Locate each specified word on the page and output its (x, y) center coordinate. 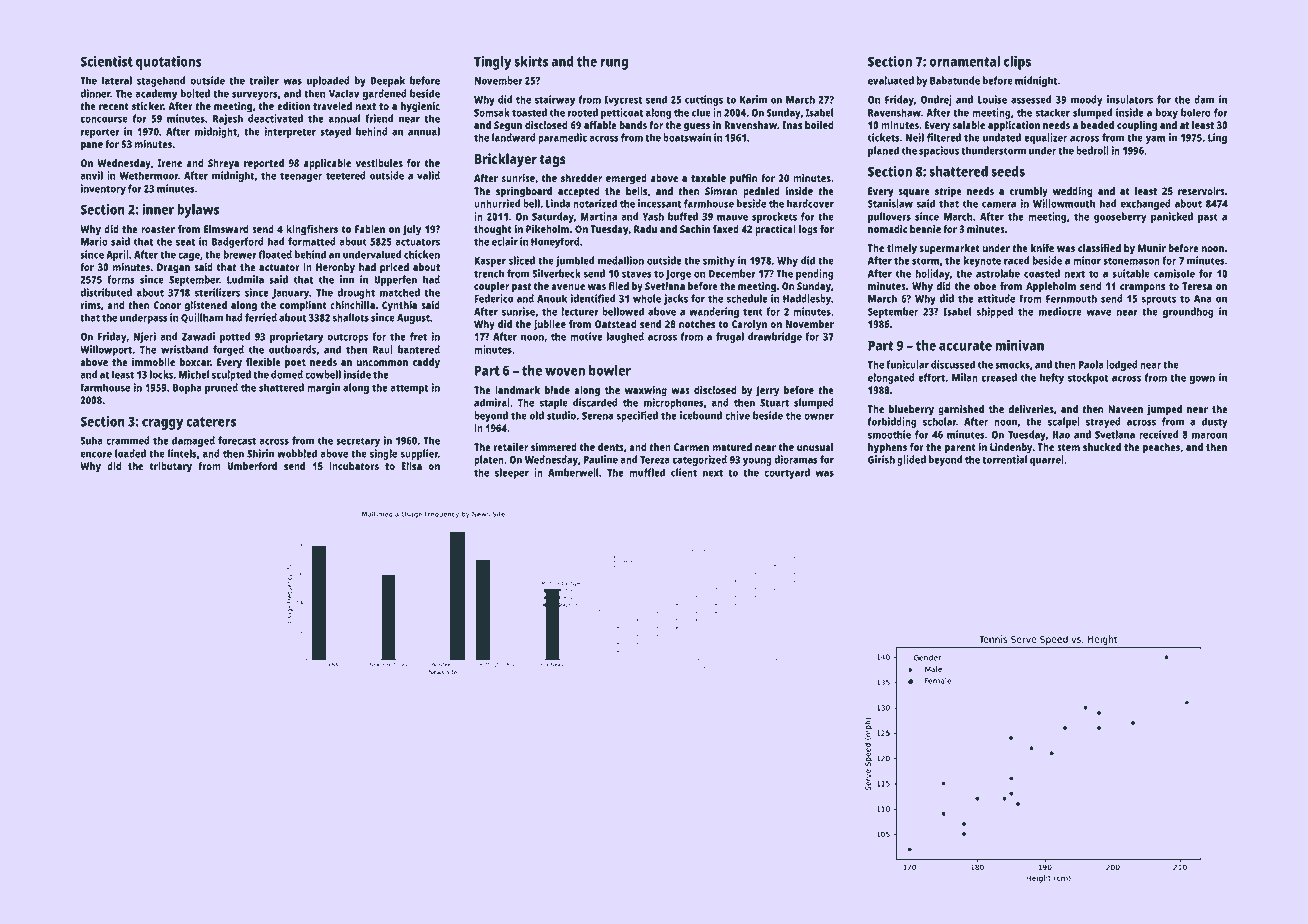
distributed (106, 292)
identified (593, 298)
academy (156, 94)
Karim (753, 99)
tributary (171, 467)
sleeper (512, 473)
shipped (995, 312)
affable (600, 125)
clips (1017, 63)
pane (92, 146)
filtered (944, 137)
